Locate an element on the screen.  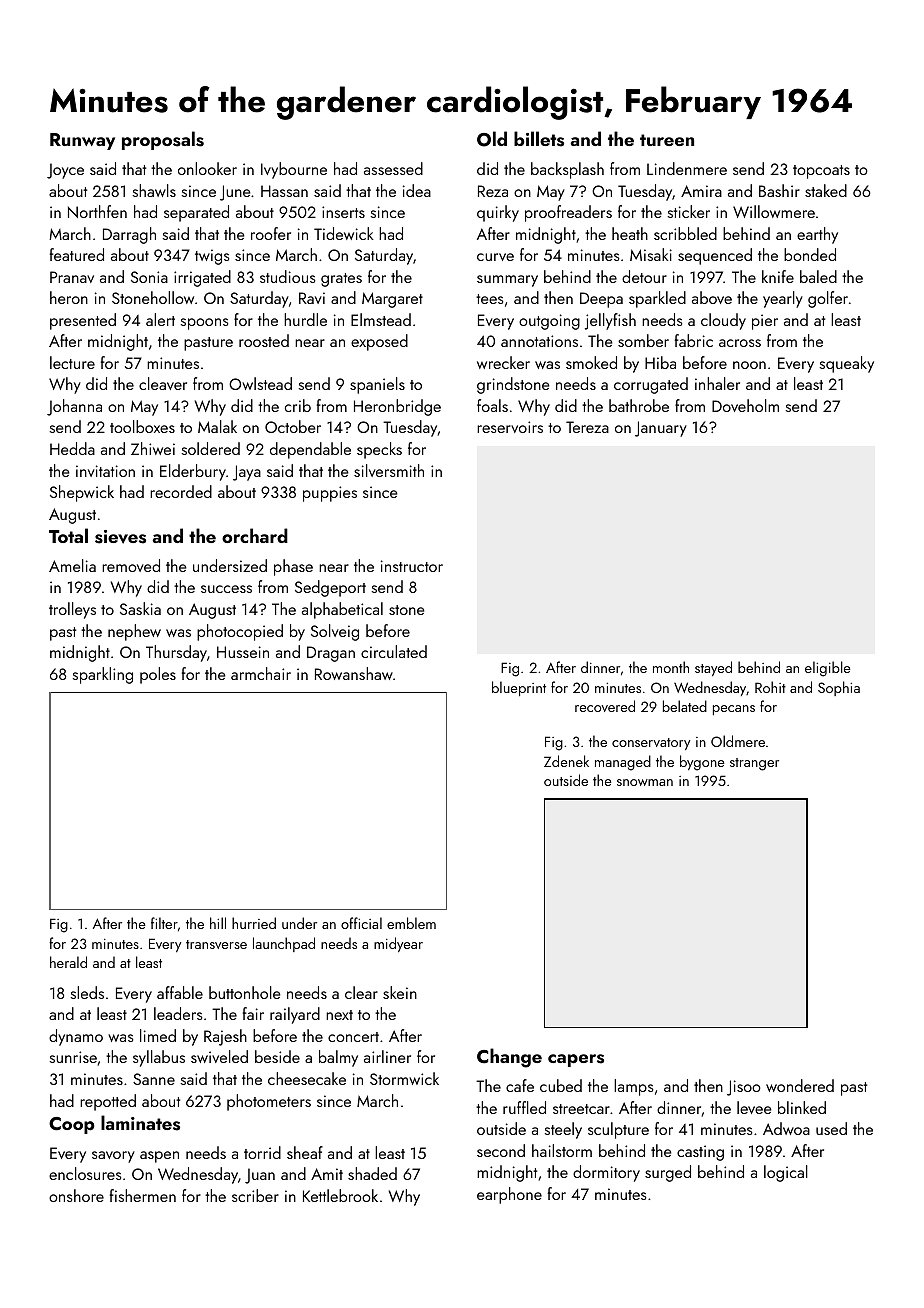
herald is located at coordinates (68, 962).
